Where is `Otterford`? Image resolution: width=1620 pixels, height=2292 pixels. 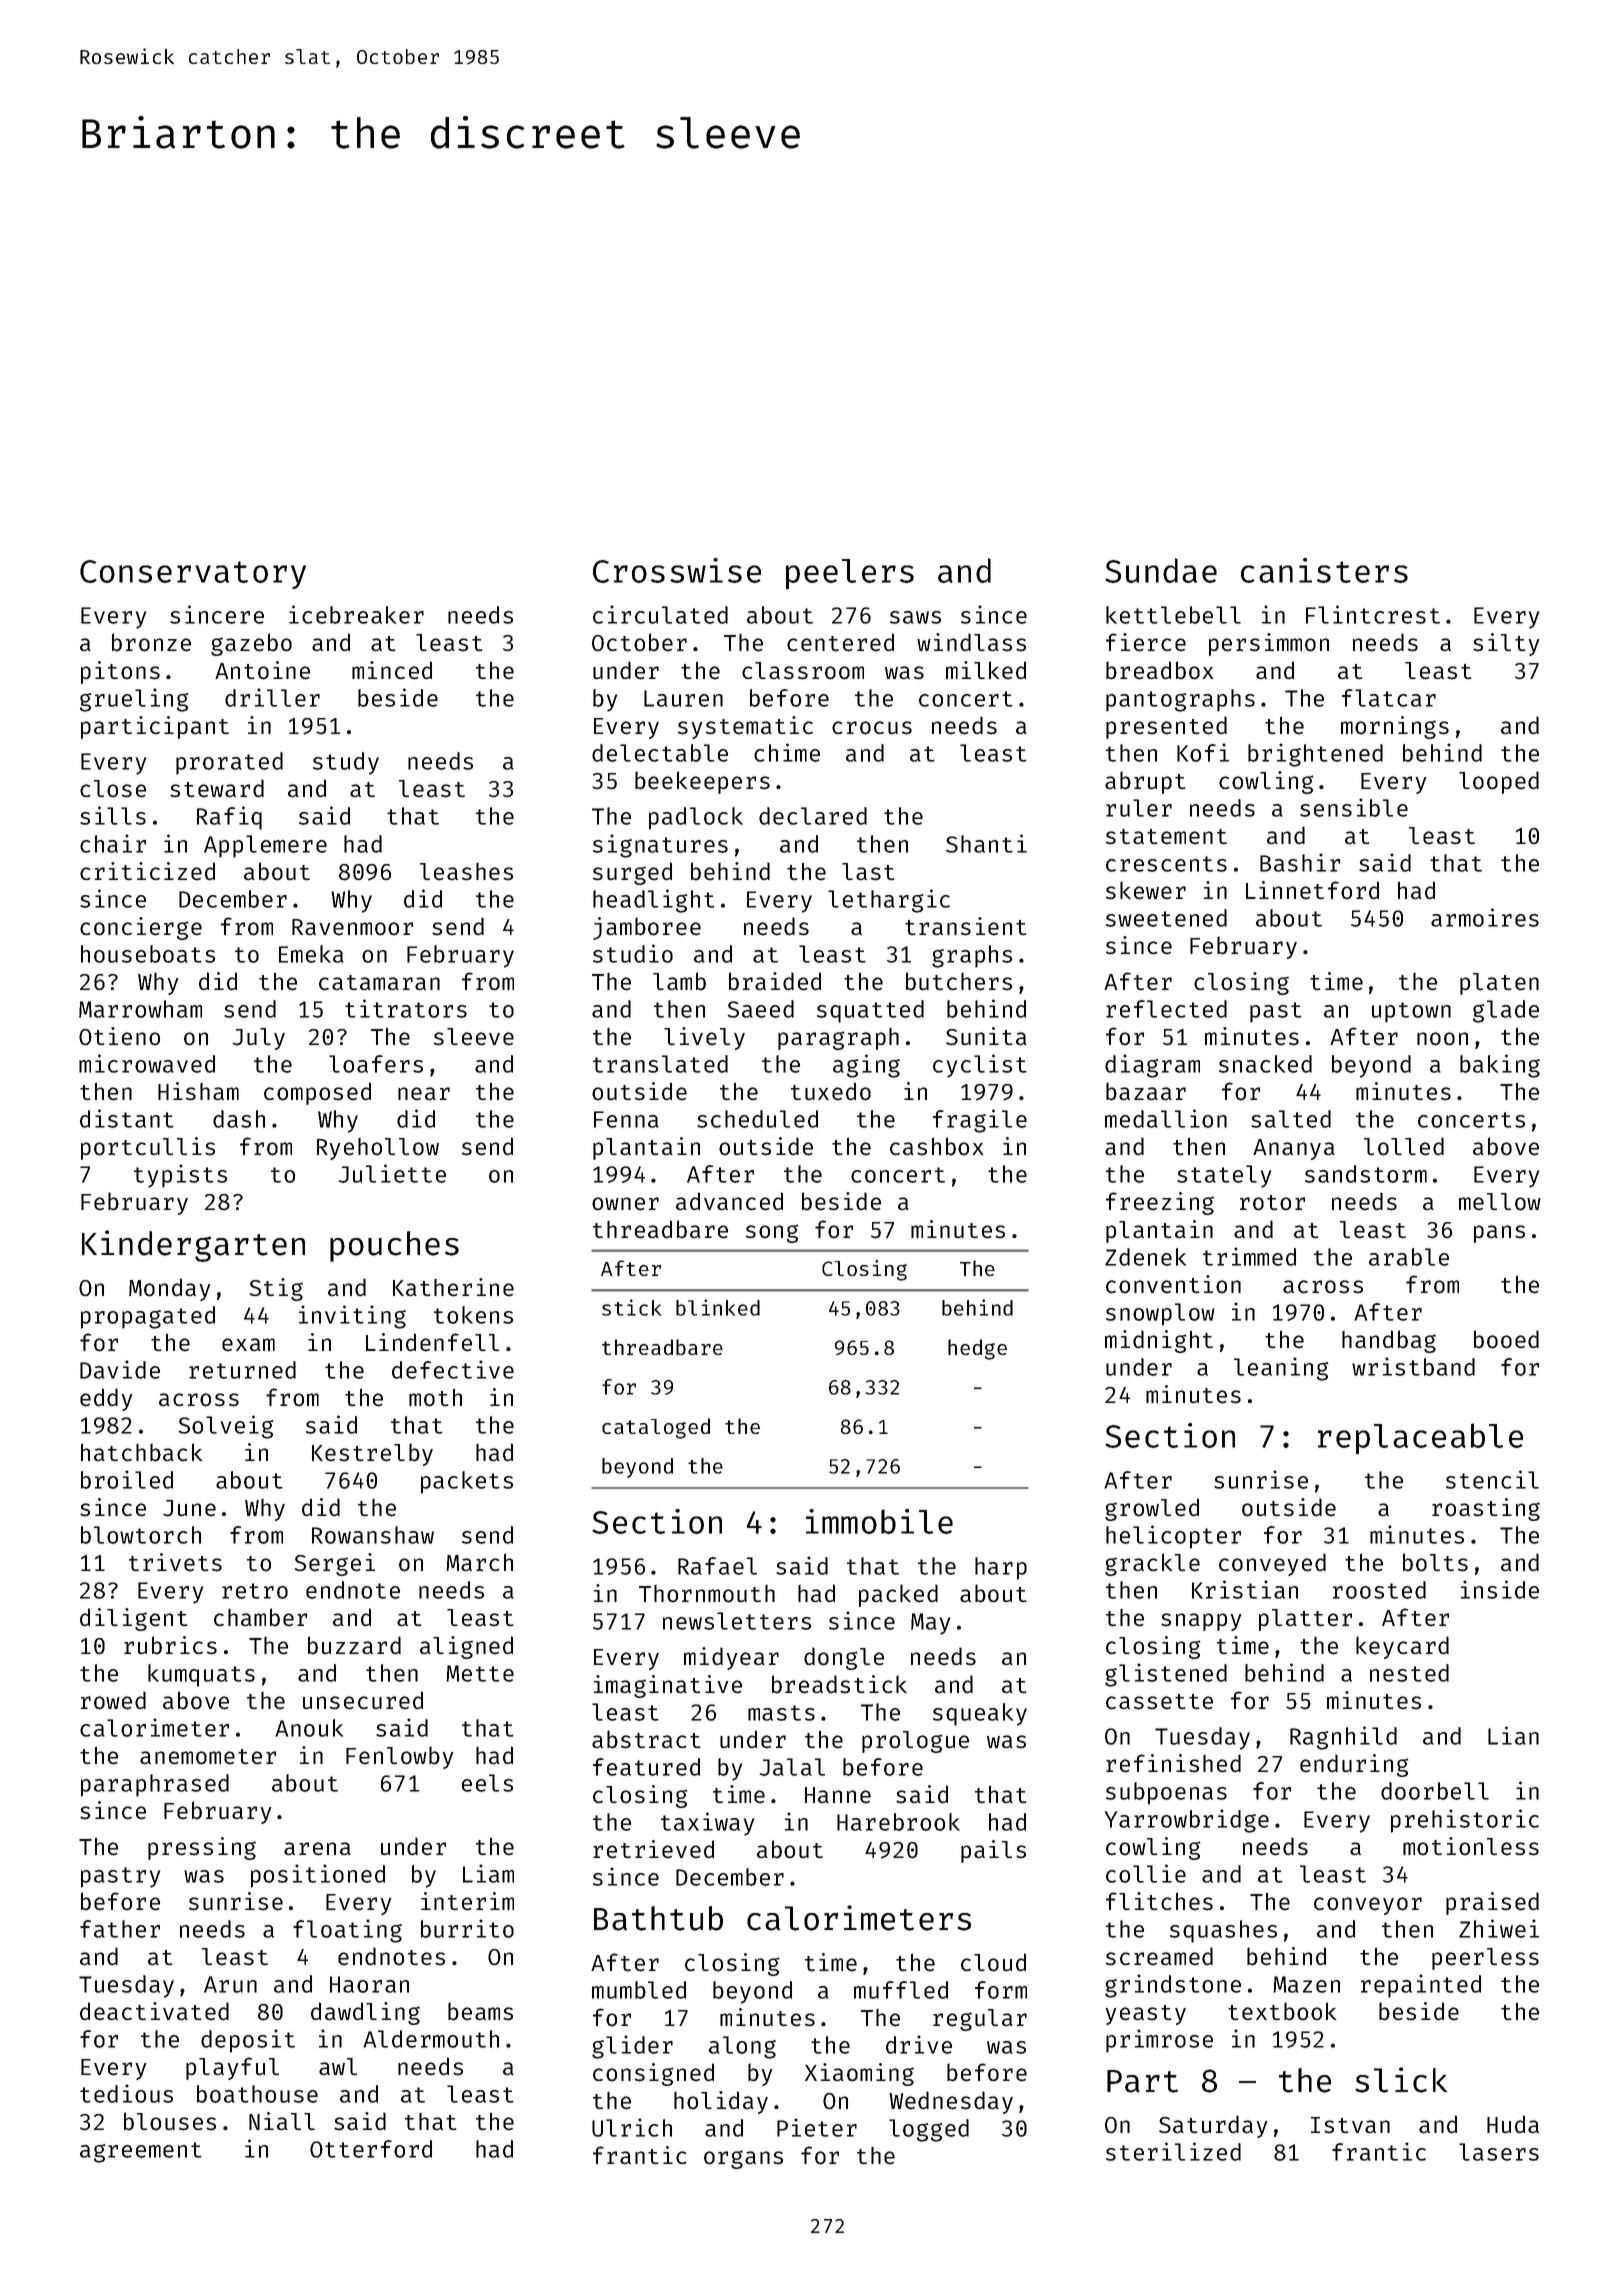
Otterford is located at coordinates (371, 2149).
